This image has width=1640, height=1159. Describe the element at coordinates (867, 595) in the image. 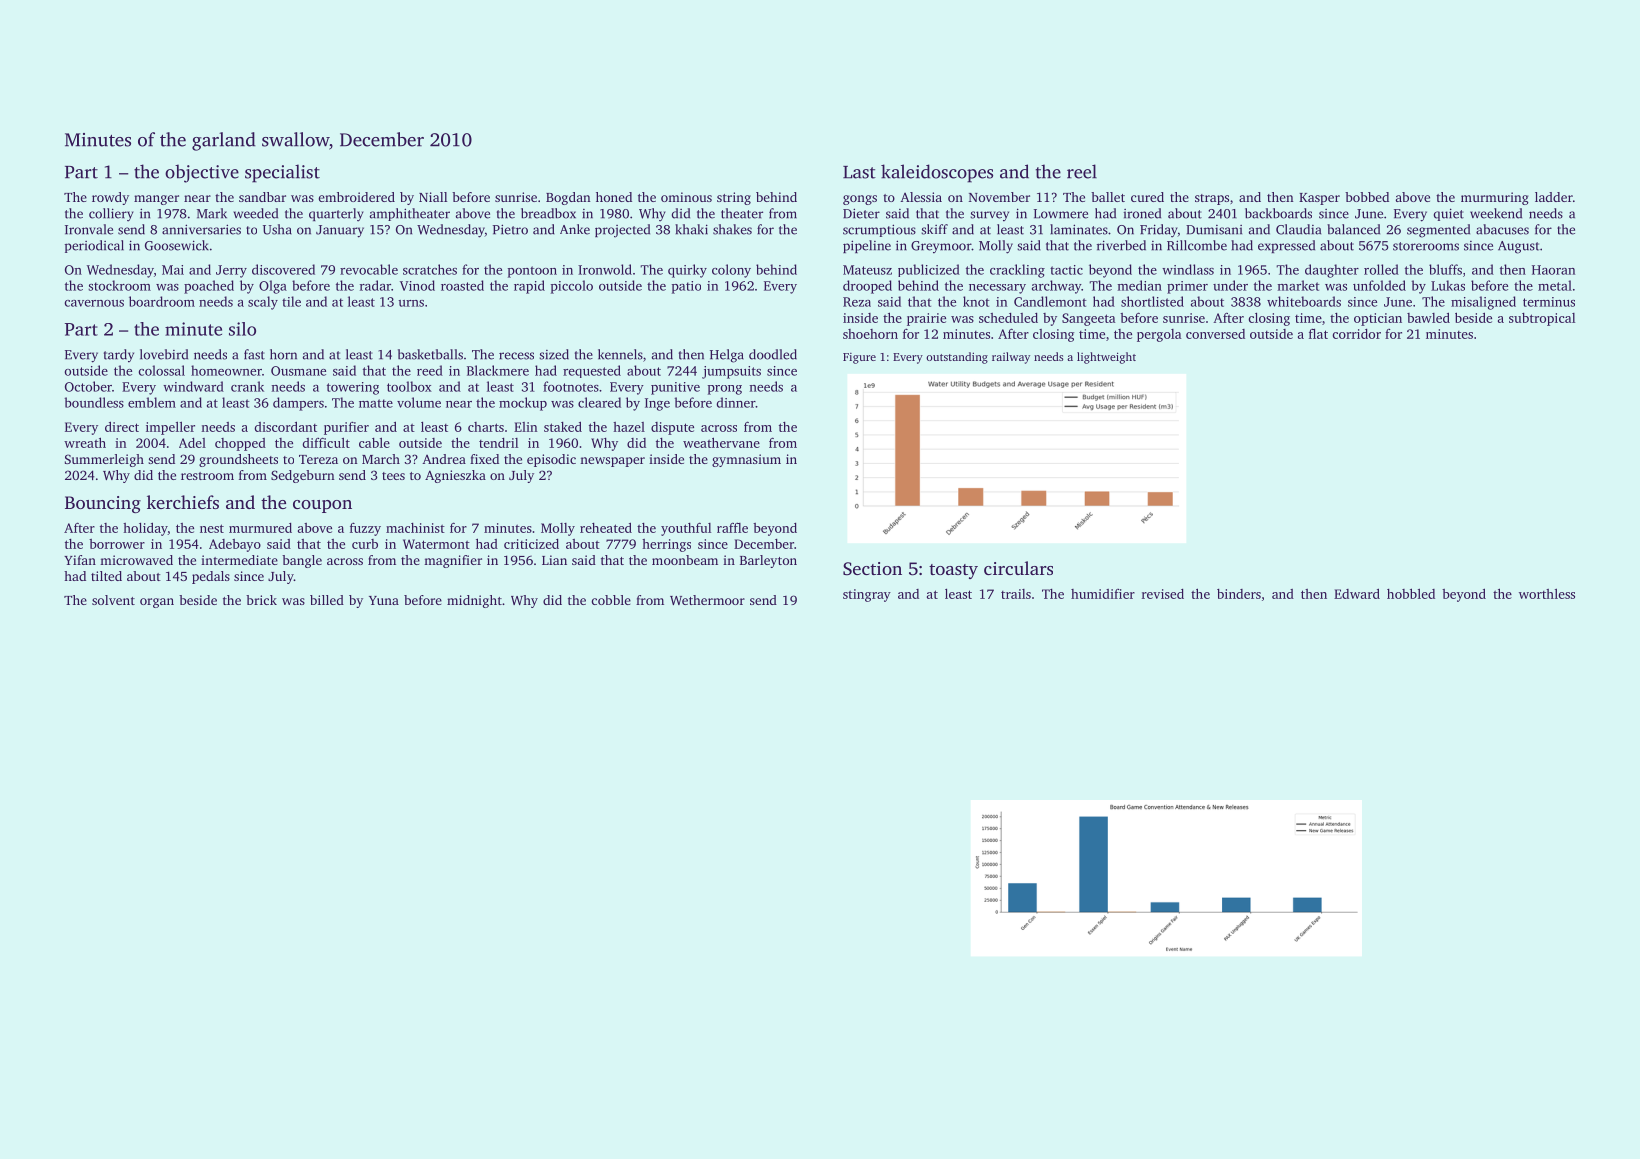

I see `stingray` at that location.
